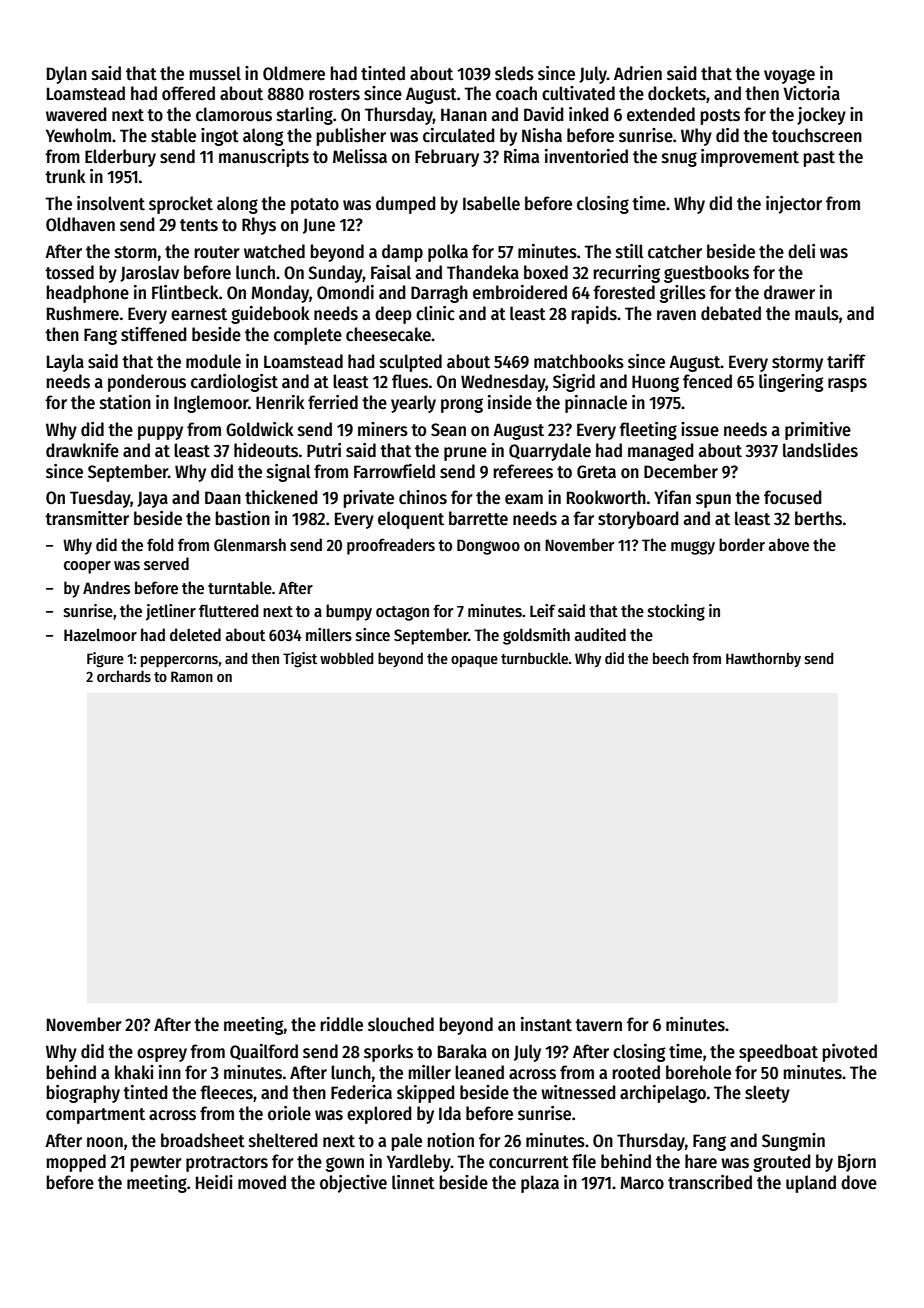 Image resolution: width=924 pixels, height=1308 pixels. What do you see at coordinates (324, 450) in the screenshot?
I see `Putri` at bounding box center [324, 450].
